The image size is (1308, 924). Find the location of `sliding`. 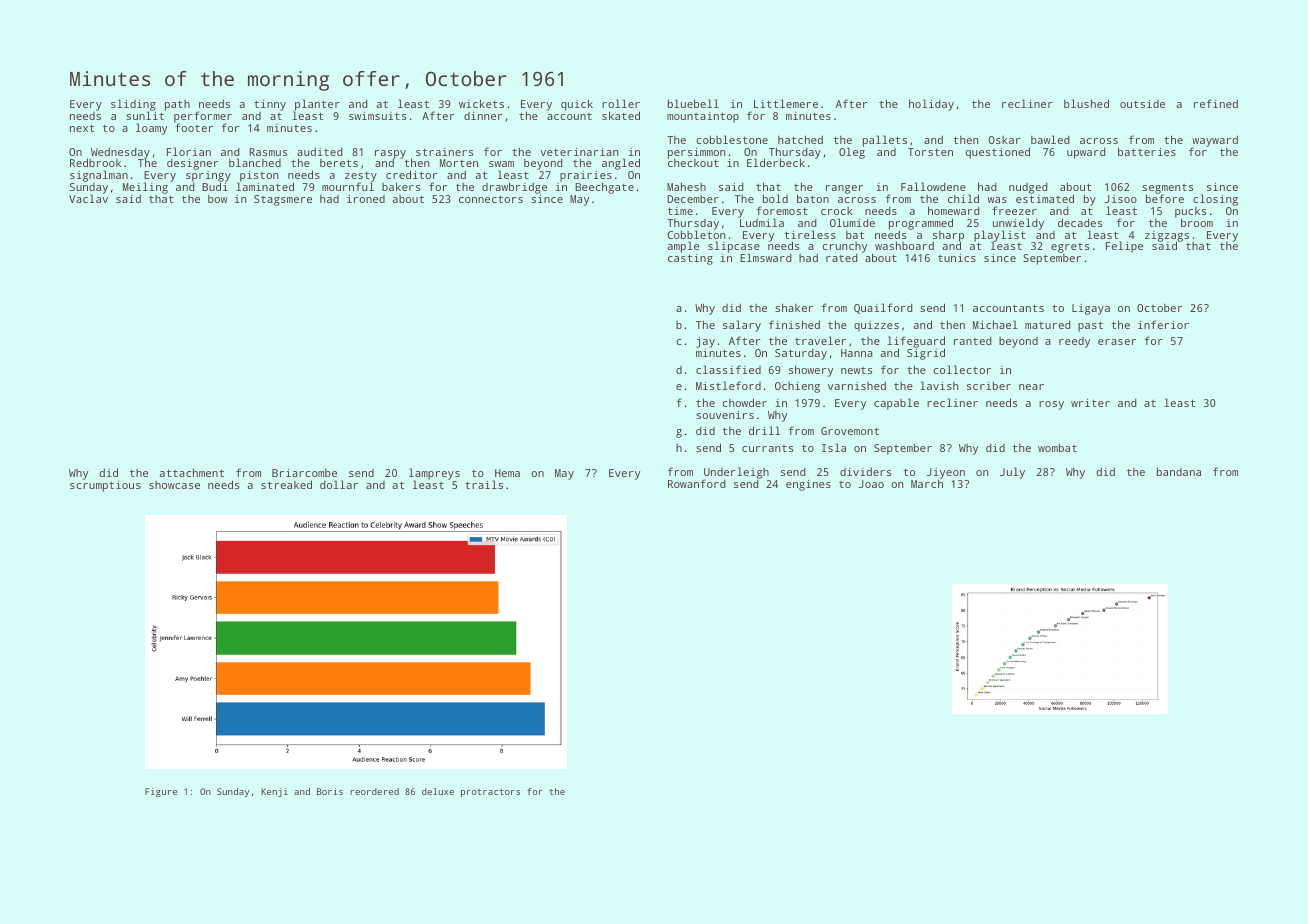

sliding is located at coordinates (133, 105).
